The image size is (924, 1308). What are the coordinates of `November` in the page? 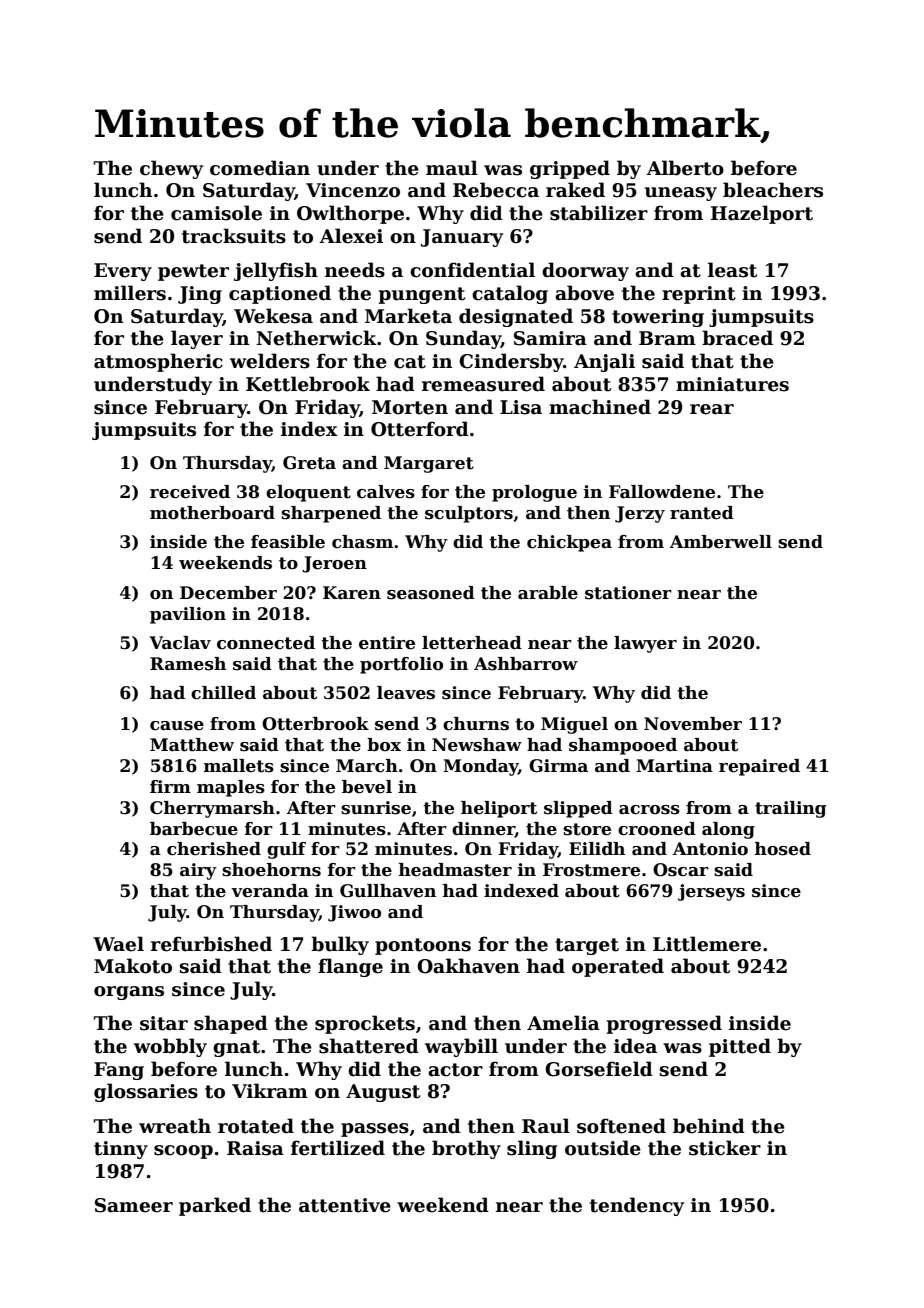 It's located at (693, 724).
